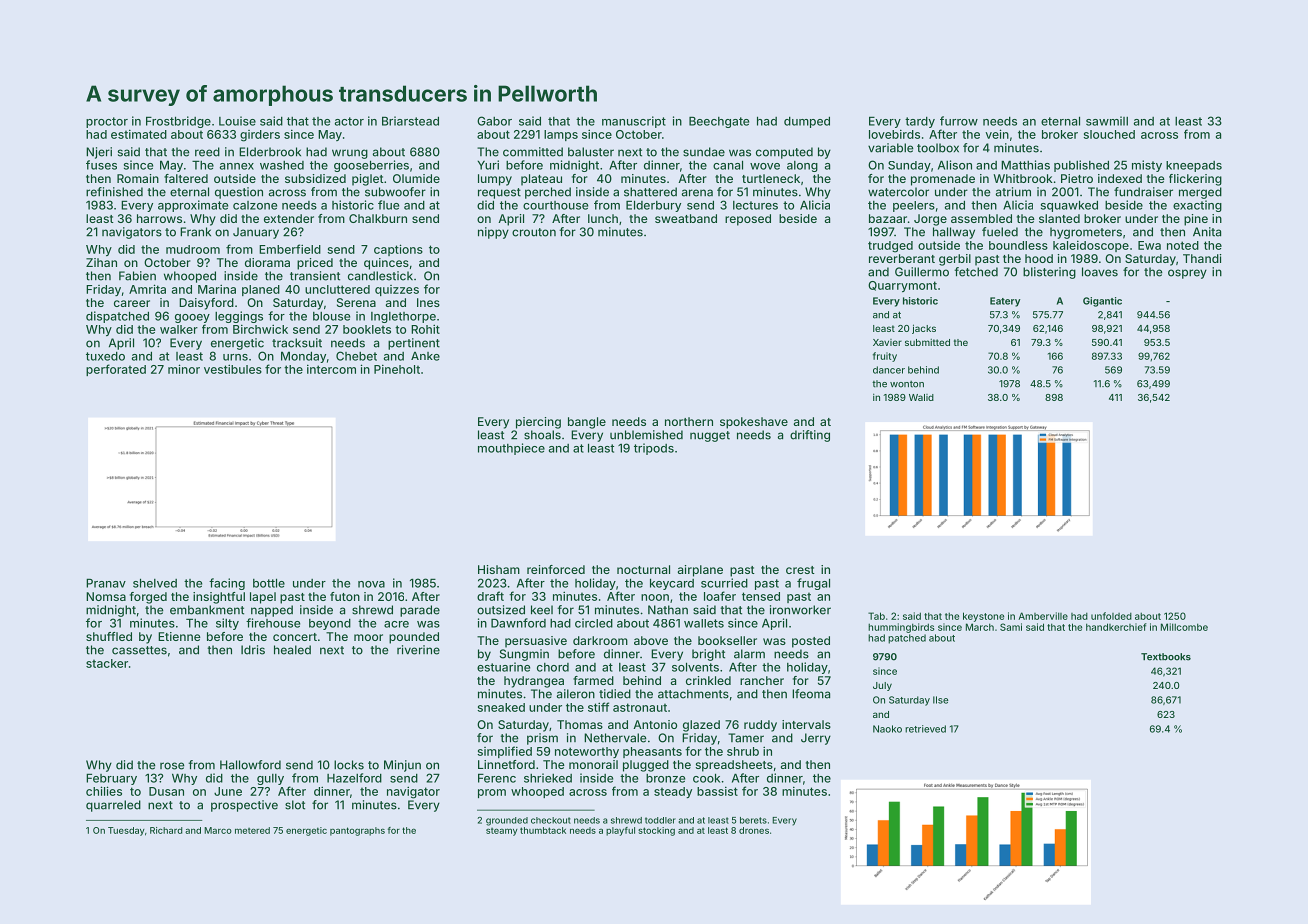  Describe the element at coordinates (810, 436) in the screenshot. I see `drifting` at that location.
